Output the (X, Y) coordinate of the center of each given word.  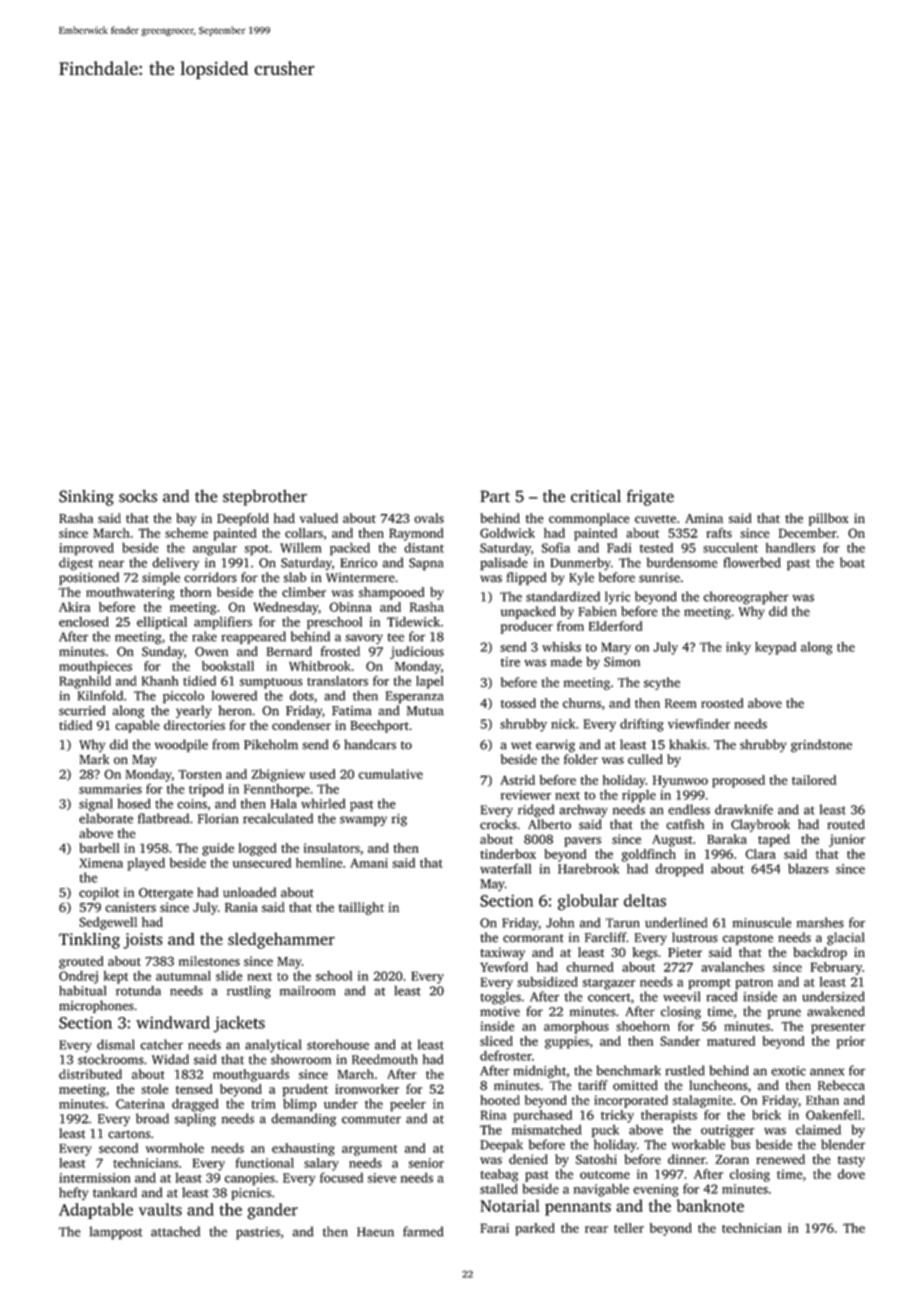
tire (510, 662)
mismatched (547, 1130)
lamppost (116, 1233)
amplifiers (223, 623)
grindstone (821, 746)
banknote (710, 1205)
